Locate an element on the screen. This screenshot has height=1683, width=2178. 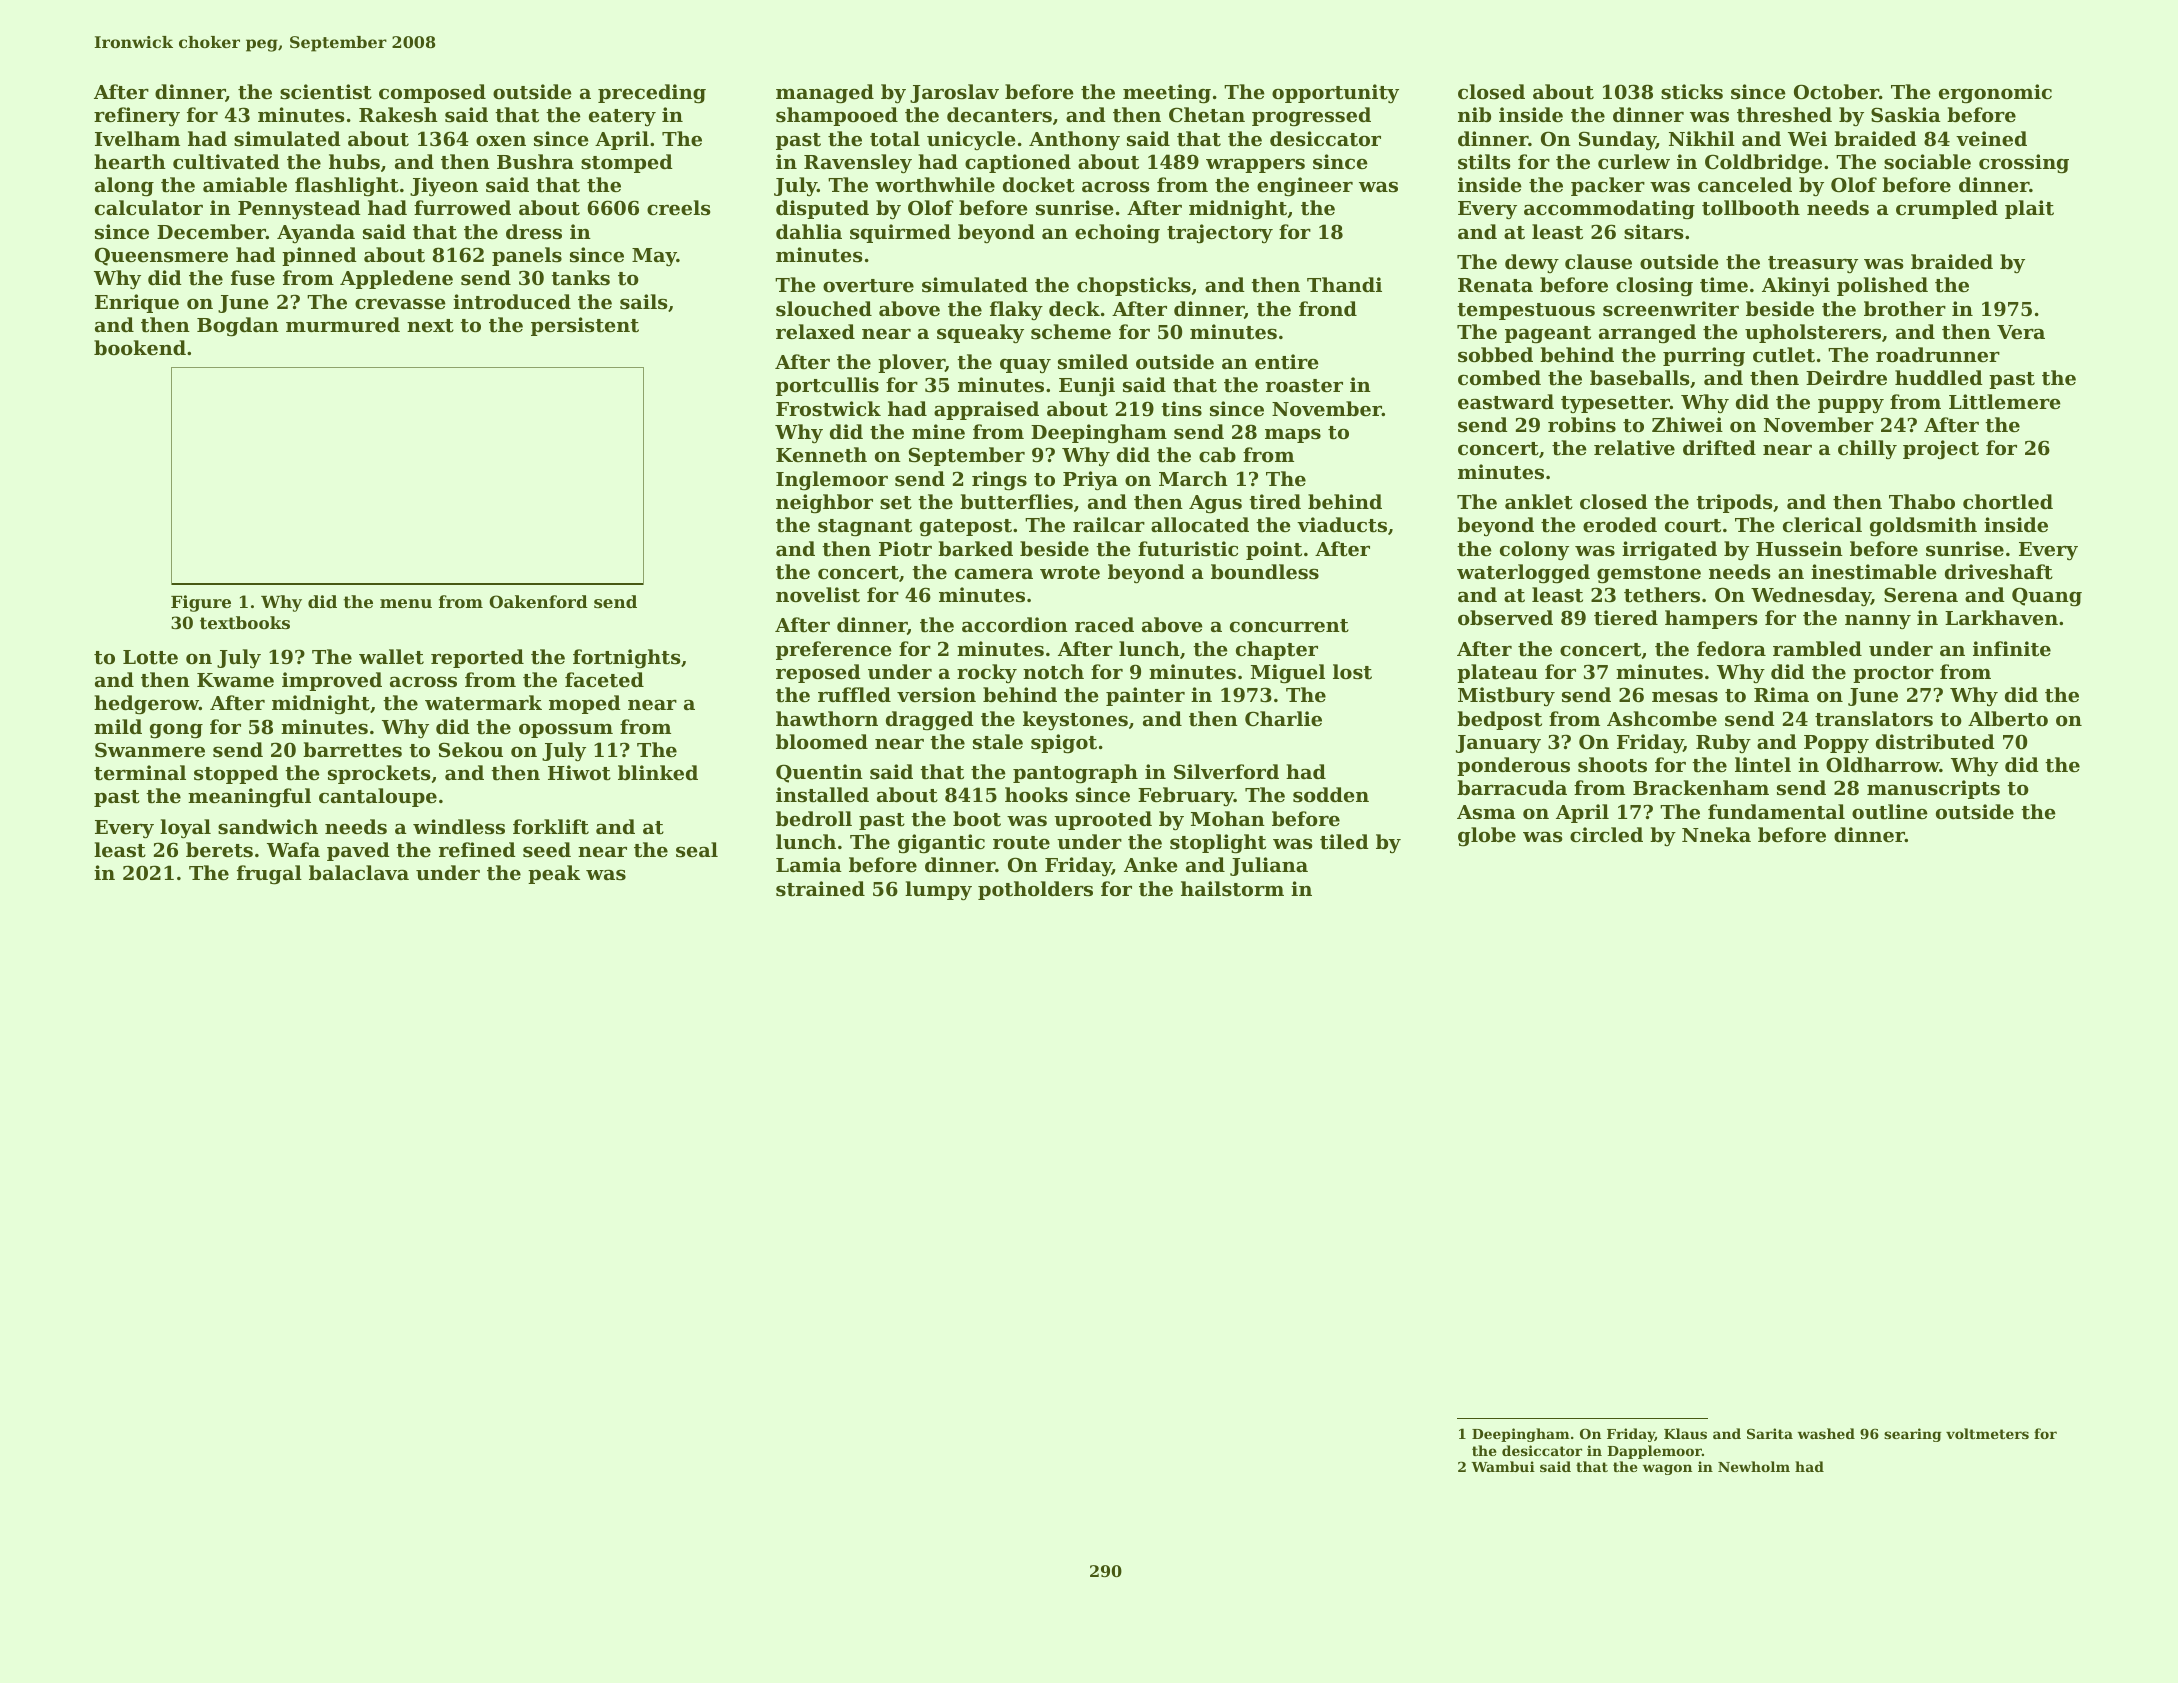
October is located at coordinates (1836, 92).
